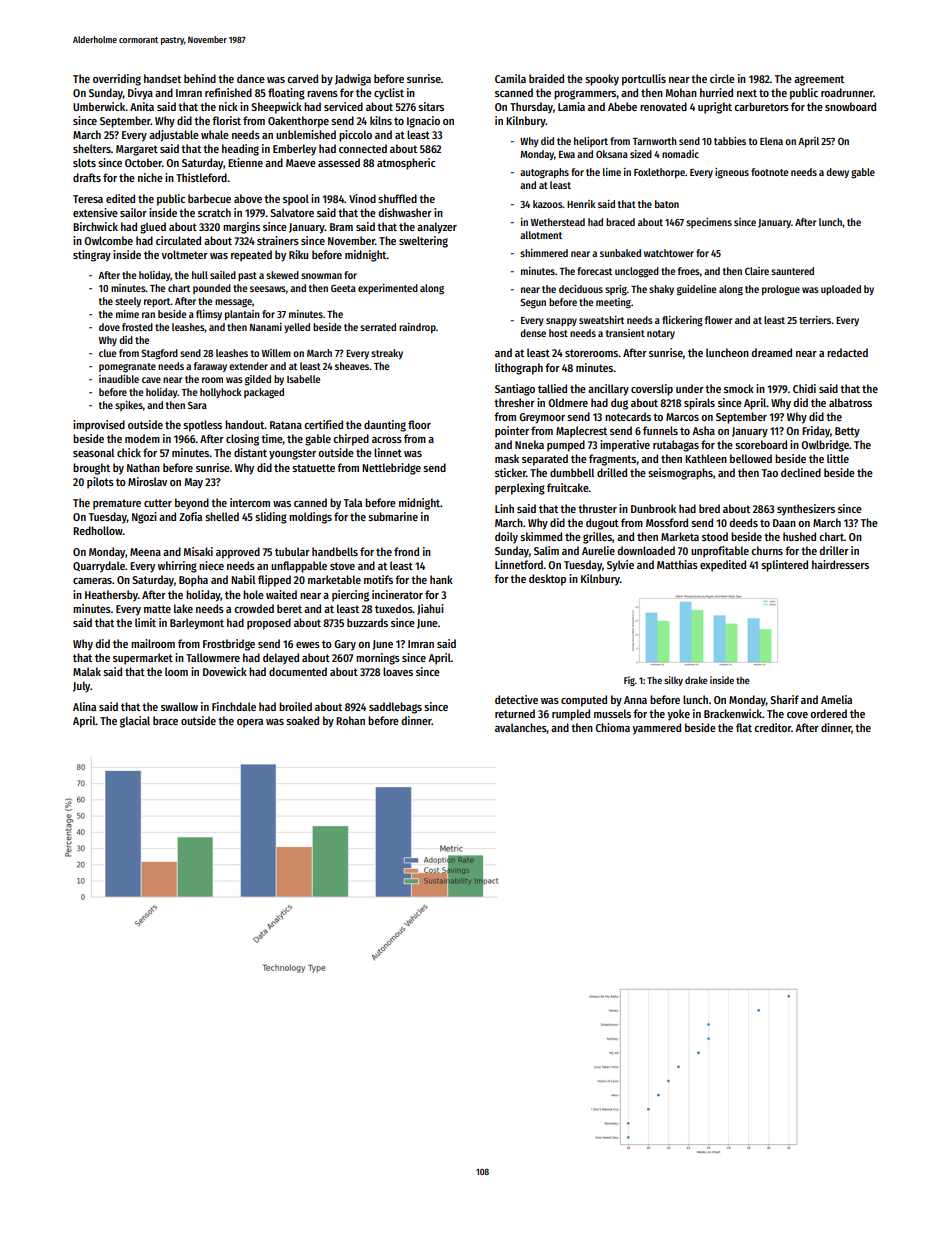 The image size is (952, 1233). What do you see at coordinates (303, 379) in the page?
I see `Isabelle` at bounding box center [303, 379].
